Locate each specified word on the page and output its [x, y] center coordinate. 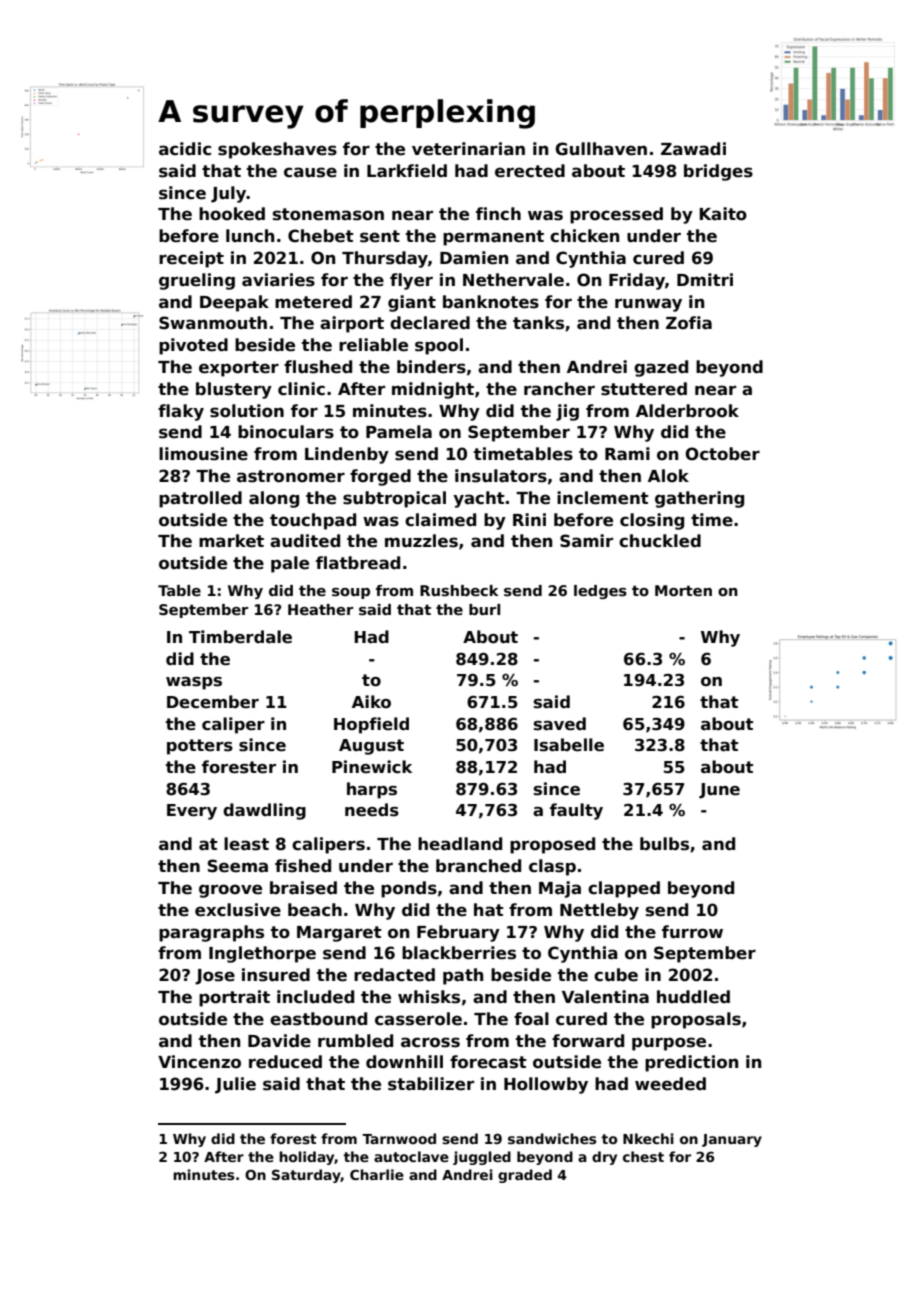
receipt [191, 259]
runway [648, 305]
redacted [394, 975]
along [274, 499]
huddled [693, 997]
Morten [683, 590]
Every [192, 812]
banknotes [491, 302]
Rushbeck [459, 590]
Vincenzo [199, 1062]
